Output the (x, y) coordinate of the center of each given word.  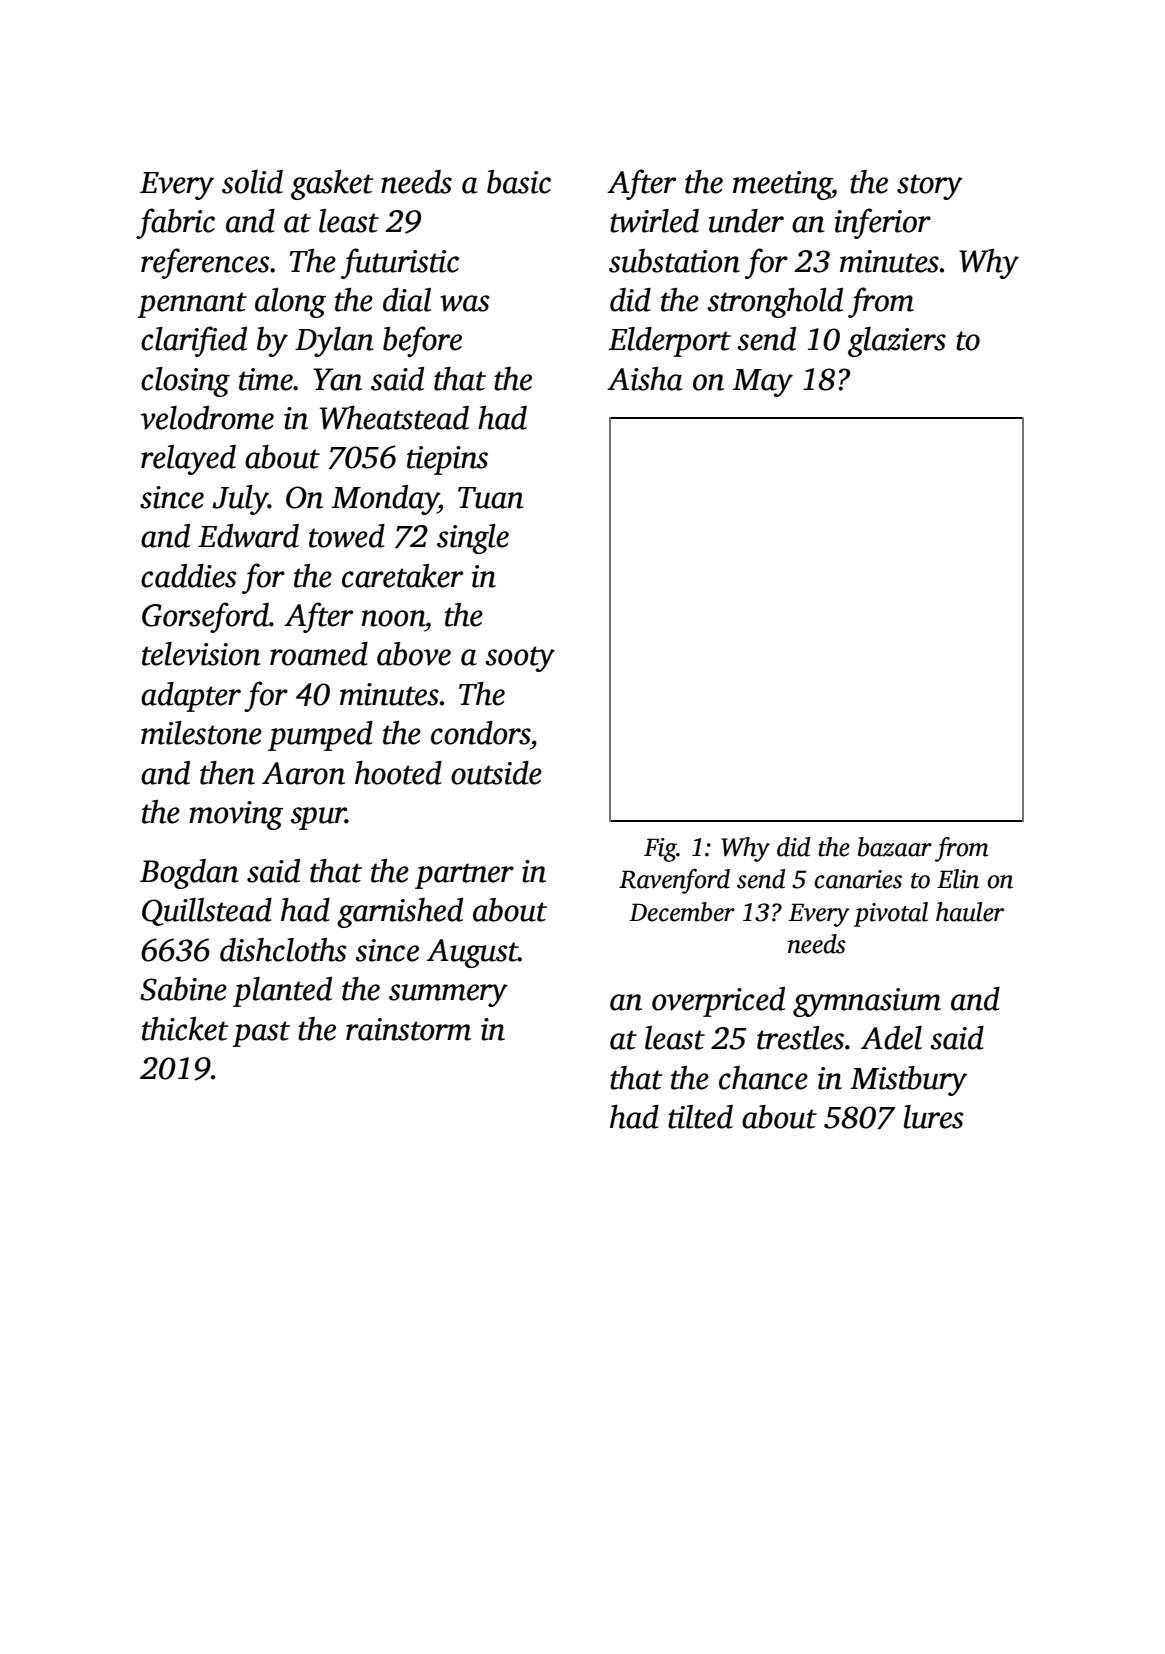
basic (519, 182)
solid (252, 182)
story (930, 187)
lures (934, 1117)
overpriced (718, 1002)
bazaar (895, 847)
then (227, 773)
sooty (520, 659)
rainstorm (408, 1029)
